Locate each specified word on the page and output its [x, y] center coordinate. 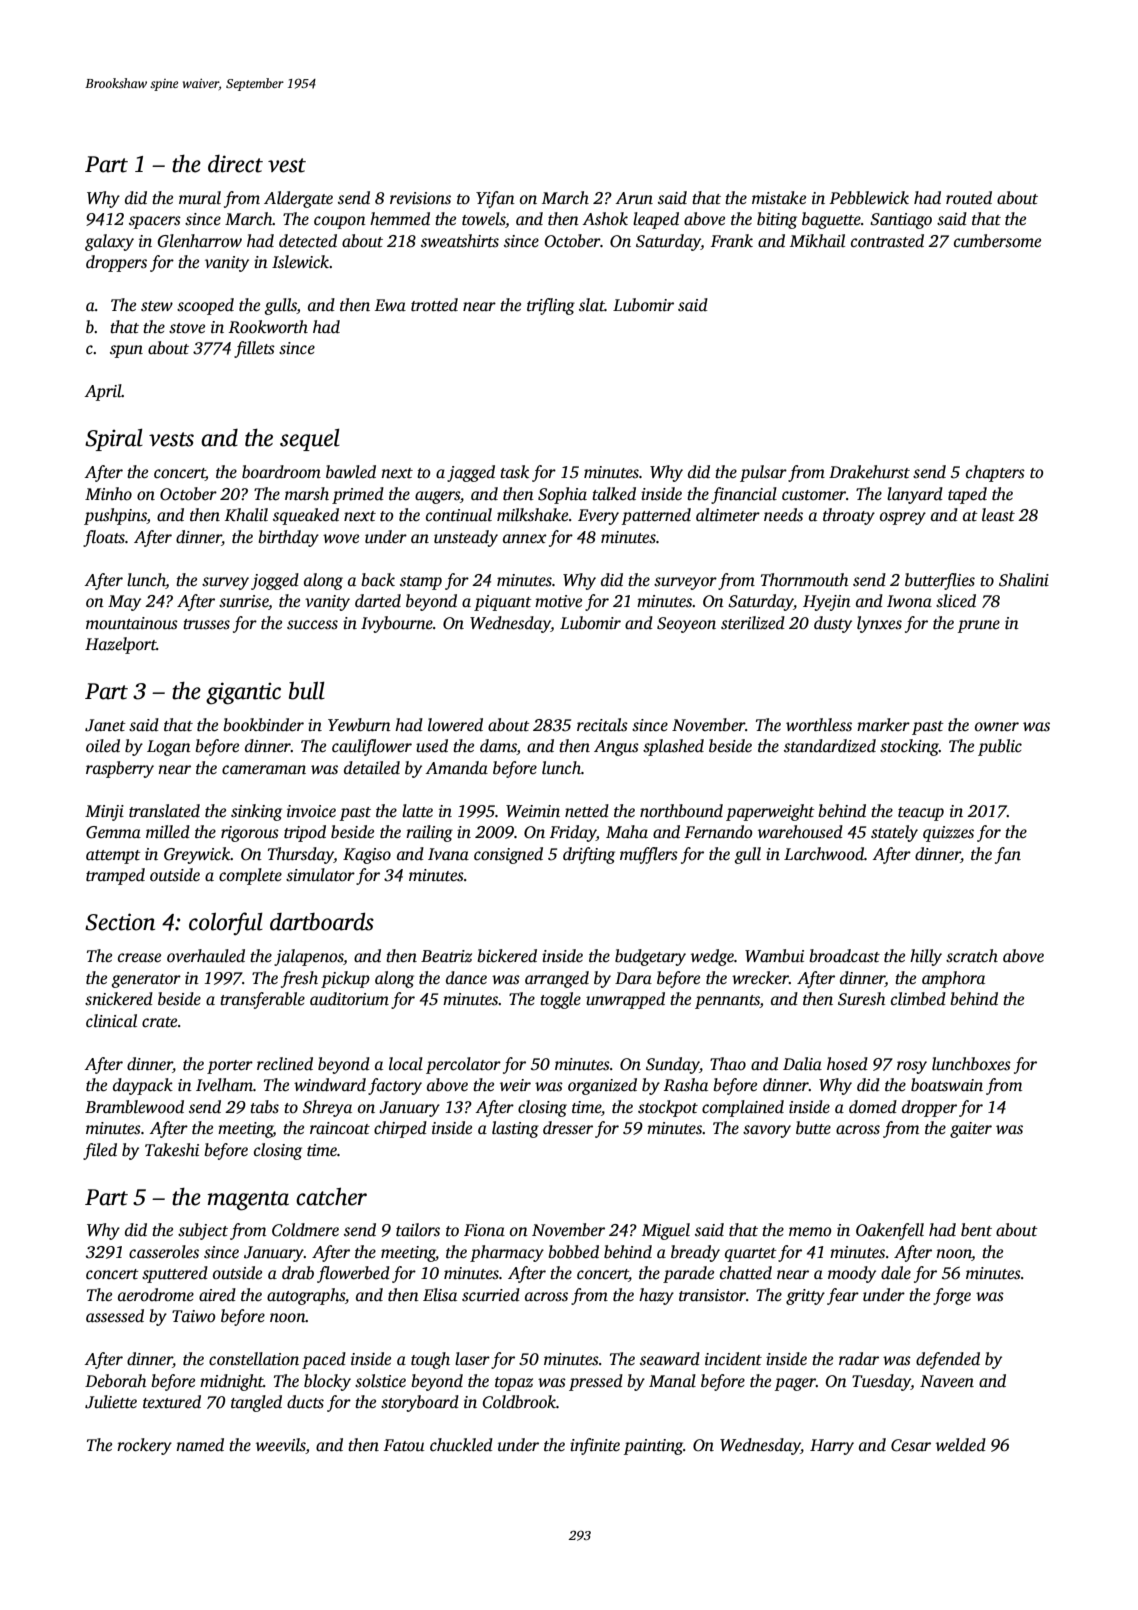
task [514, 472]
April [103, 392]
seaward [670, 1359]
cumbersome [997, 241]
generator [146, 981]
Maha [627, 831]
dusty [833, 624]
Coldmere [305, 1230]
